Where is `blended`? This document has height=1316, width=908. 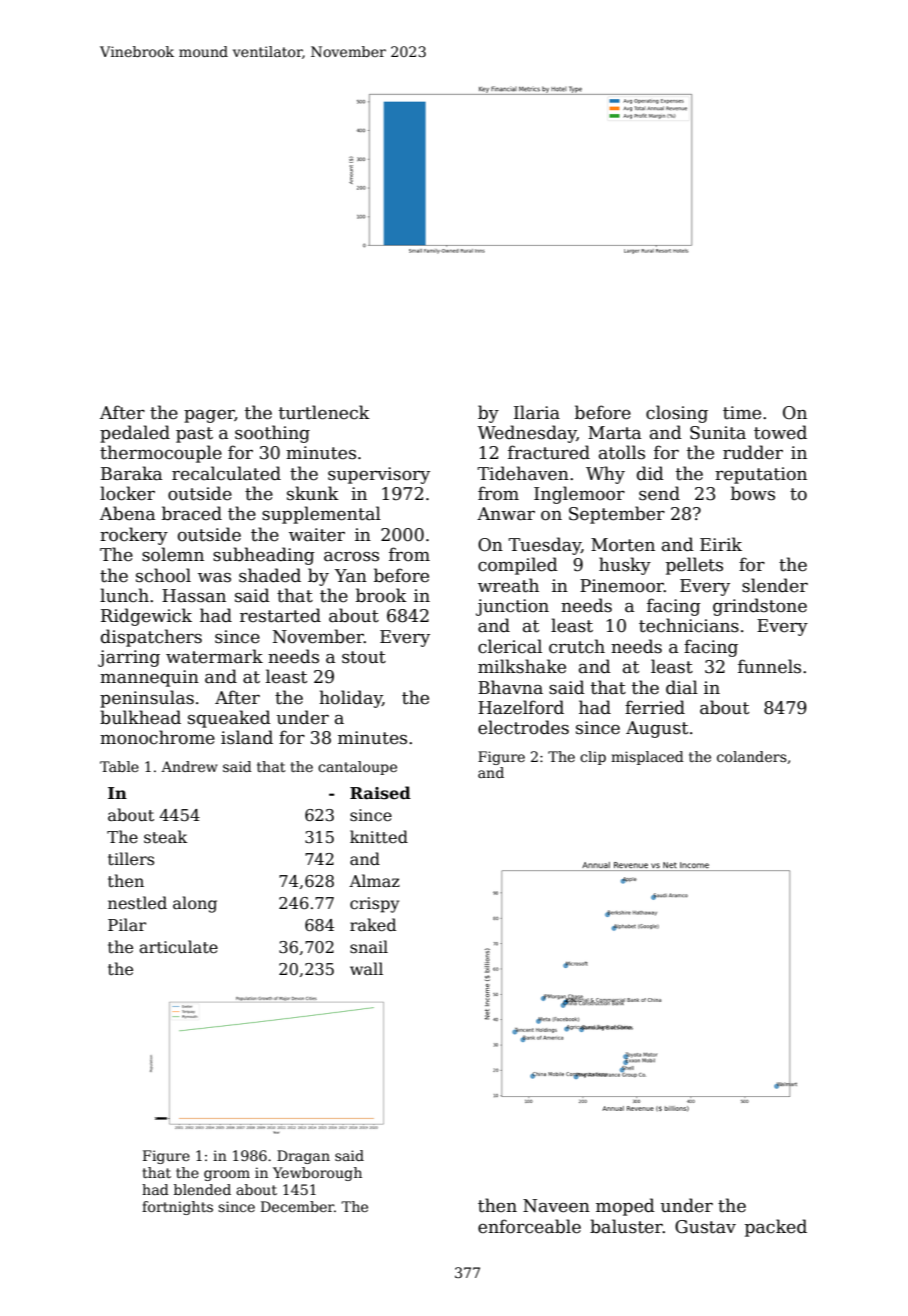 blended is located at coordinates (202, 1189).
